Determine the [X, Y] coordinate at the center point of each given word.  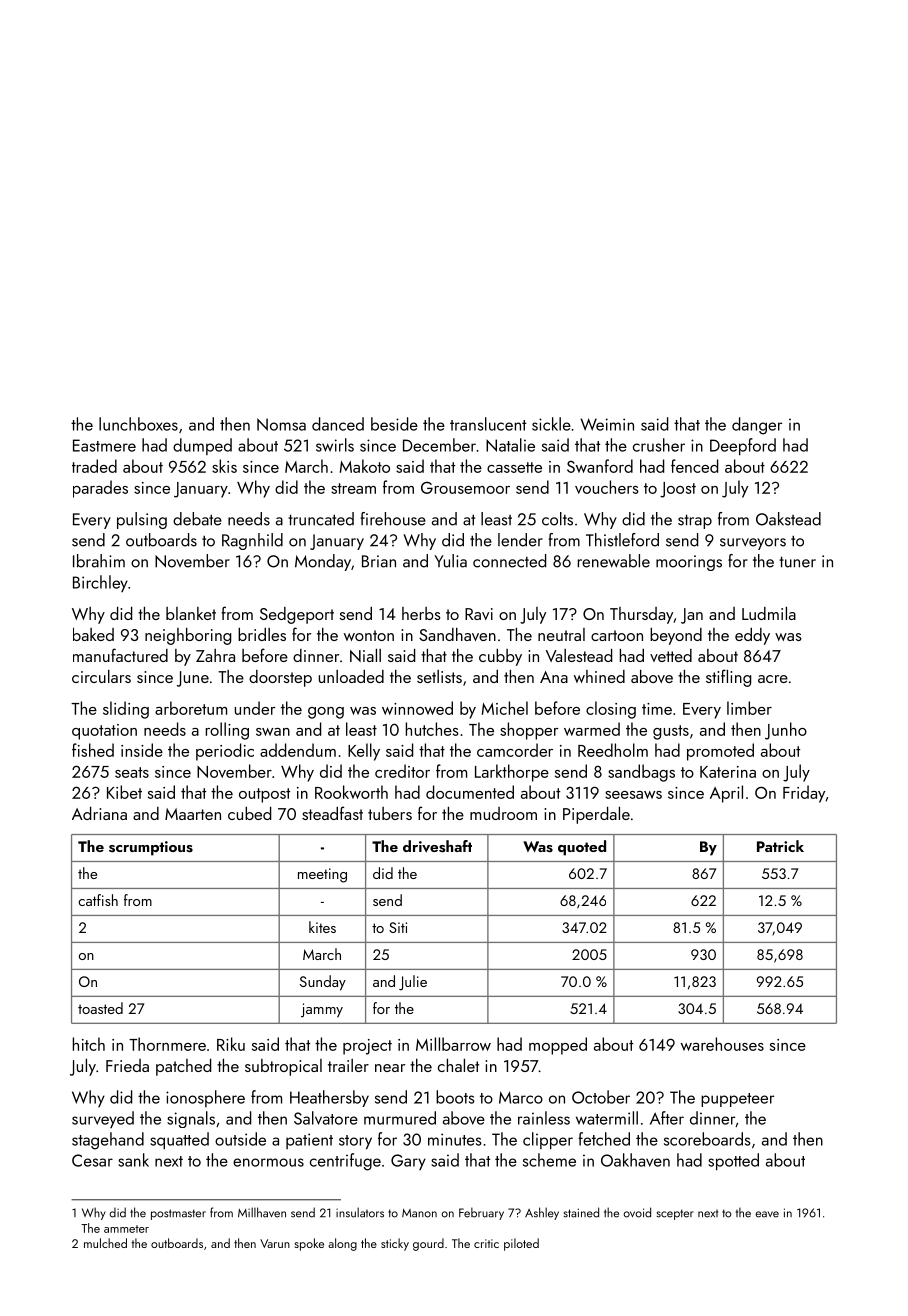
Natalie [510, 445]
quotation [104, 732]
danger [757, 426]
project [367, 1047]
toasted [100, 1008]
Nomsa [281, 424]
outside [240, 1139]
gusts [671, 732]
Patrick [780, 846]
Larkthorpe [512, 773]
